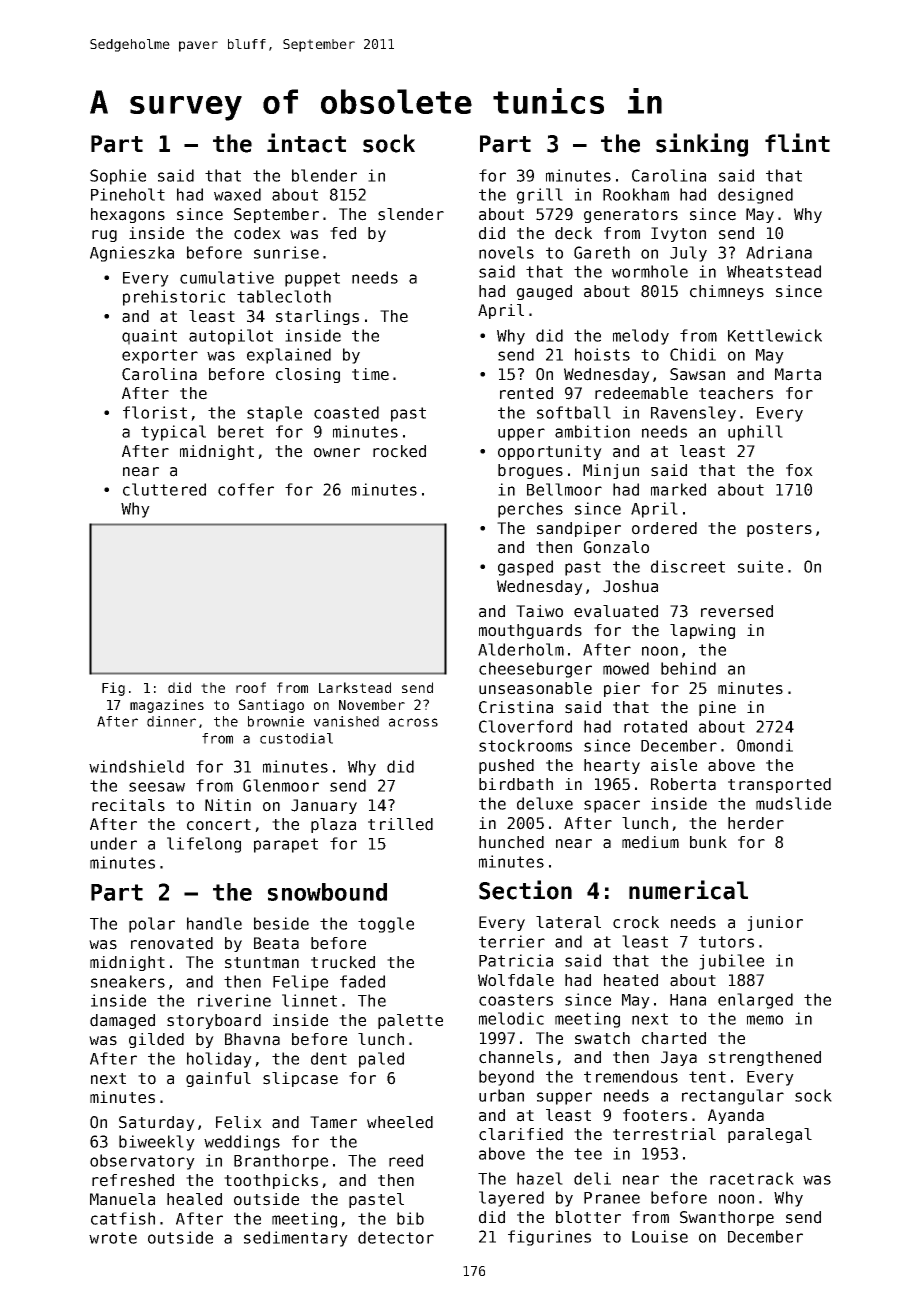 Image resolution: width=924 pixels, height=1308 pixels. What do you see at coordinates (526, 393) in the screenshot?
I see `rented` at bounding box center [526, 393].
